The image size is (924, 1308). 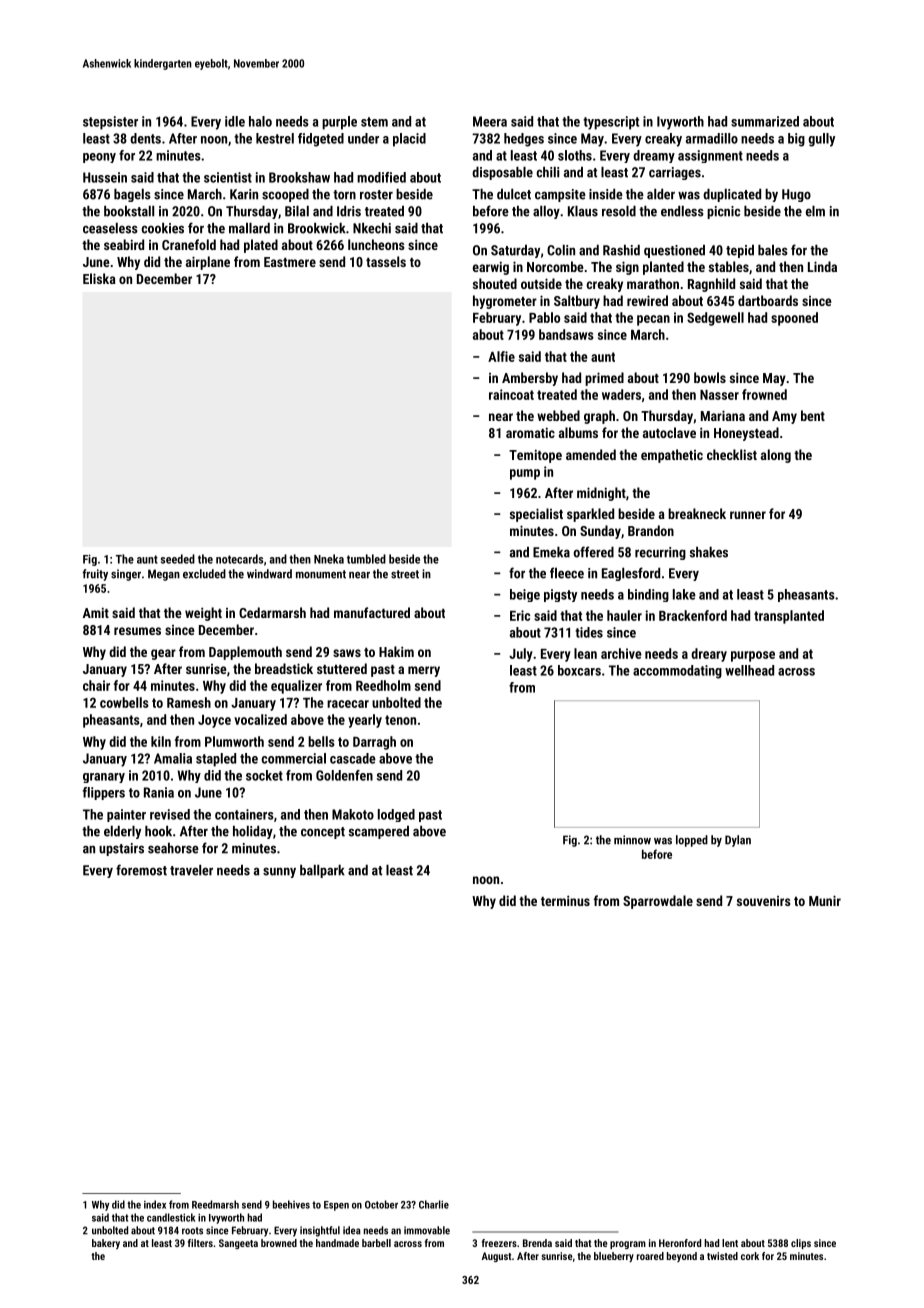 What do you see at coordinates (372, 228) in the page?
I see `Nkechi` at bounding box center [372, 228].
